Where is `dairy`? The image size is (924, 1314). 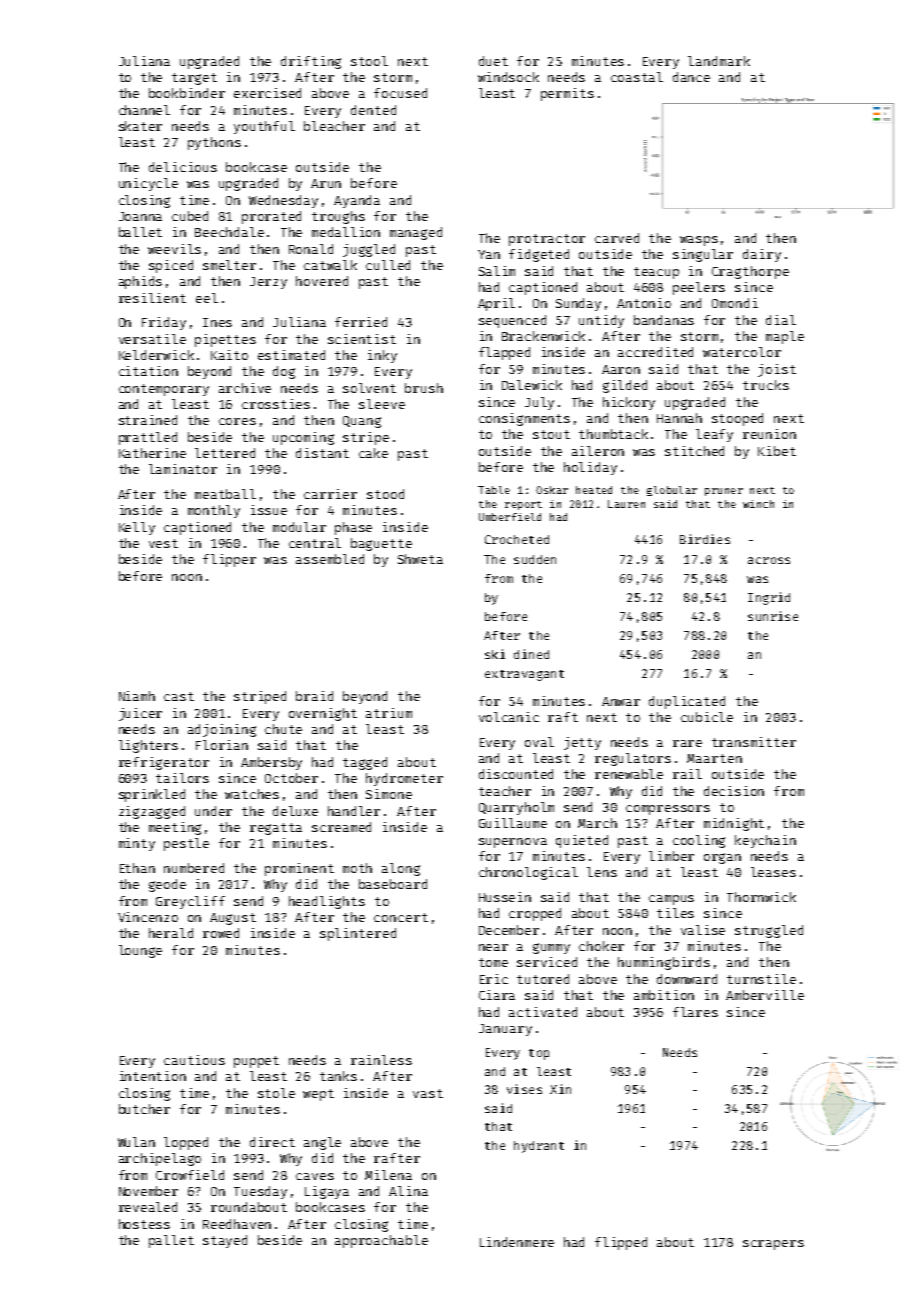
dairy is located at coordinates (762, 255).
